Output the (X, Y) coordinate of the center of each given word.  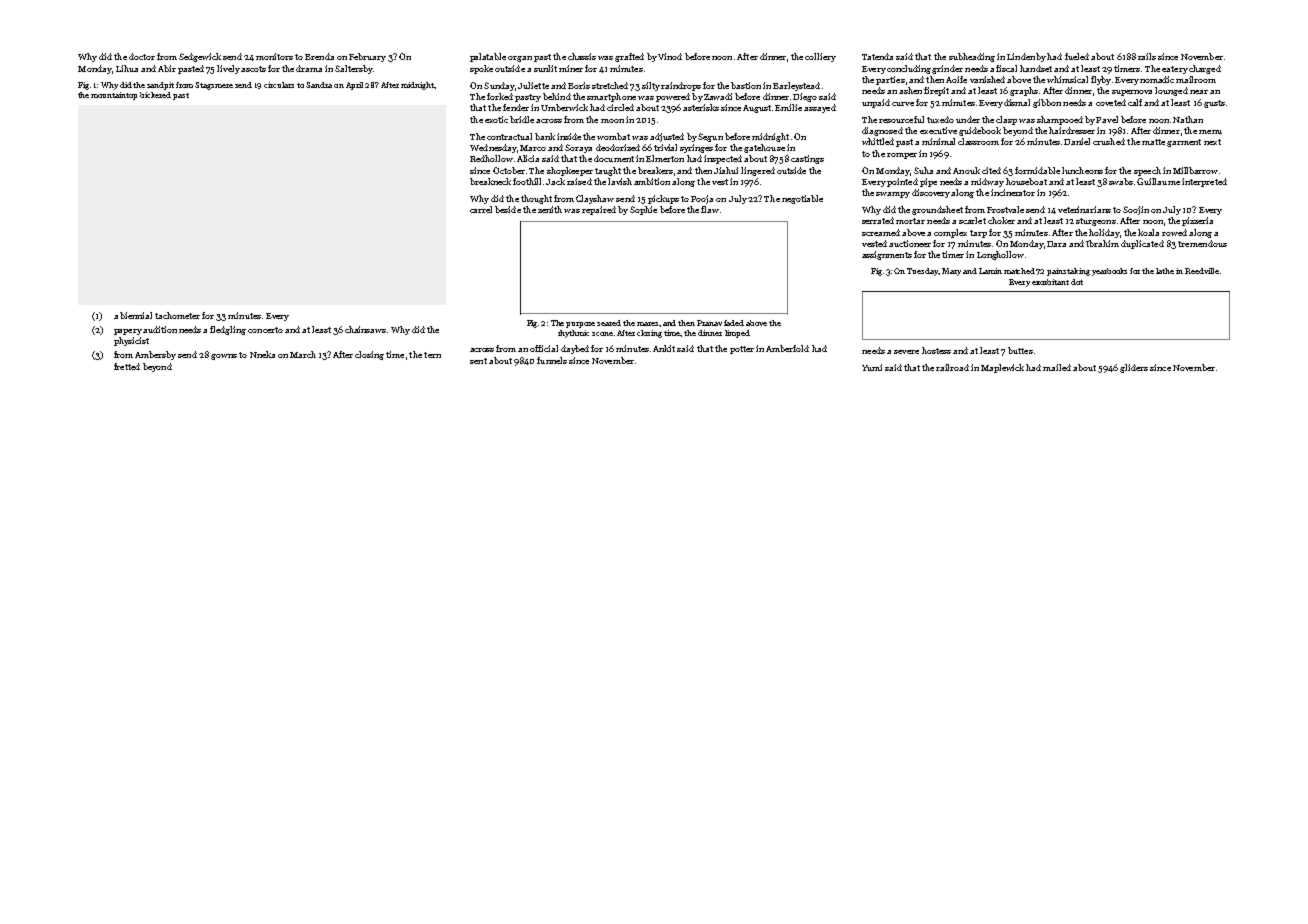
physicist (131, 341)
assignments (887, 255)
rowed (1174, 232)
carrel (481, 209)
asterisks (701, 107)
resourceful (901, 119)
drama (309, 68)
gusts (1214, 104)
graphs (1024, 91)
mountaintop (114, 96)
